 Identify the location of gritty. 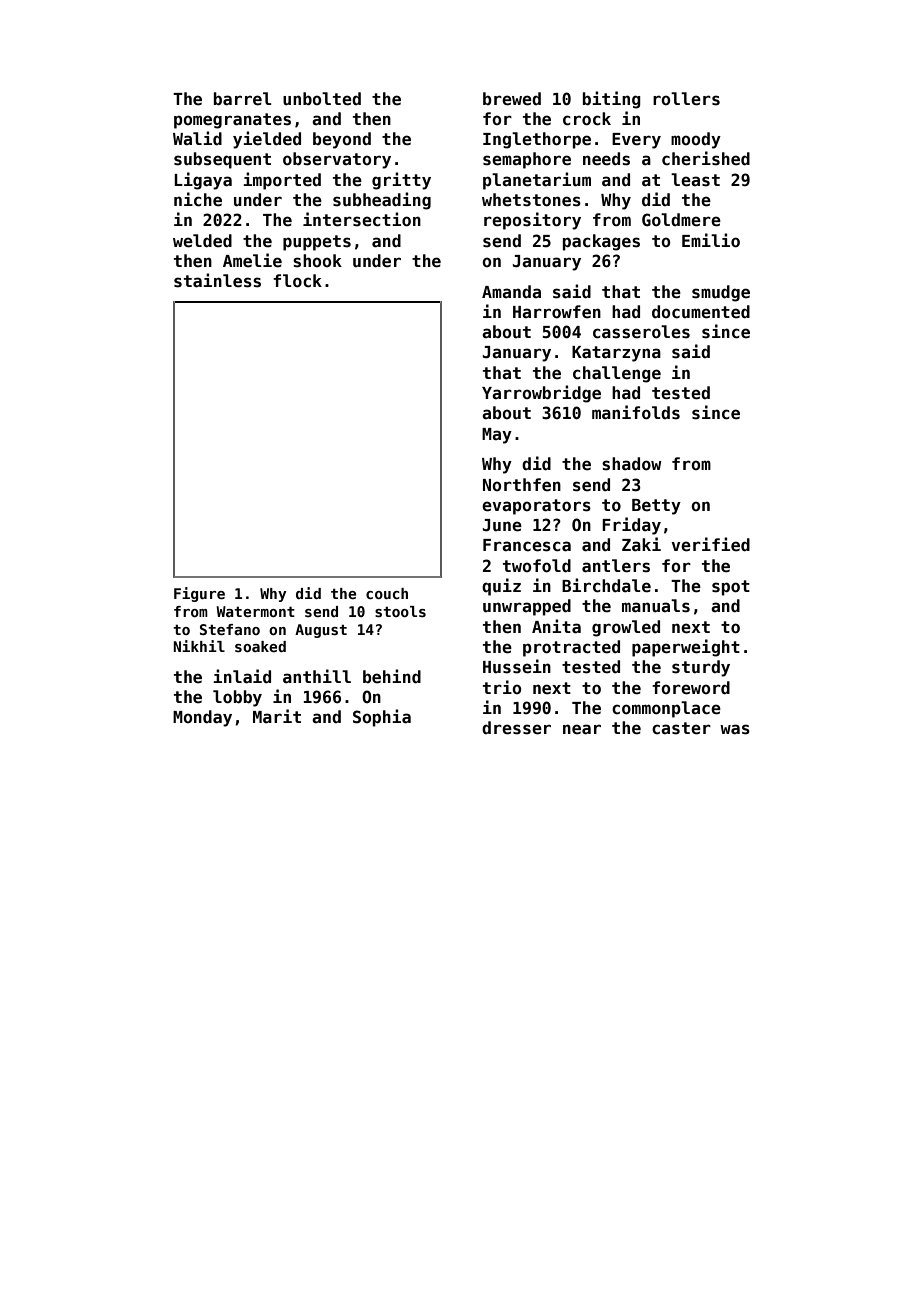
(401, 181).
